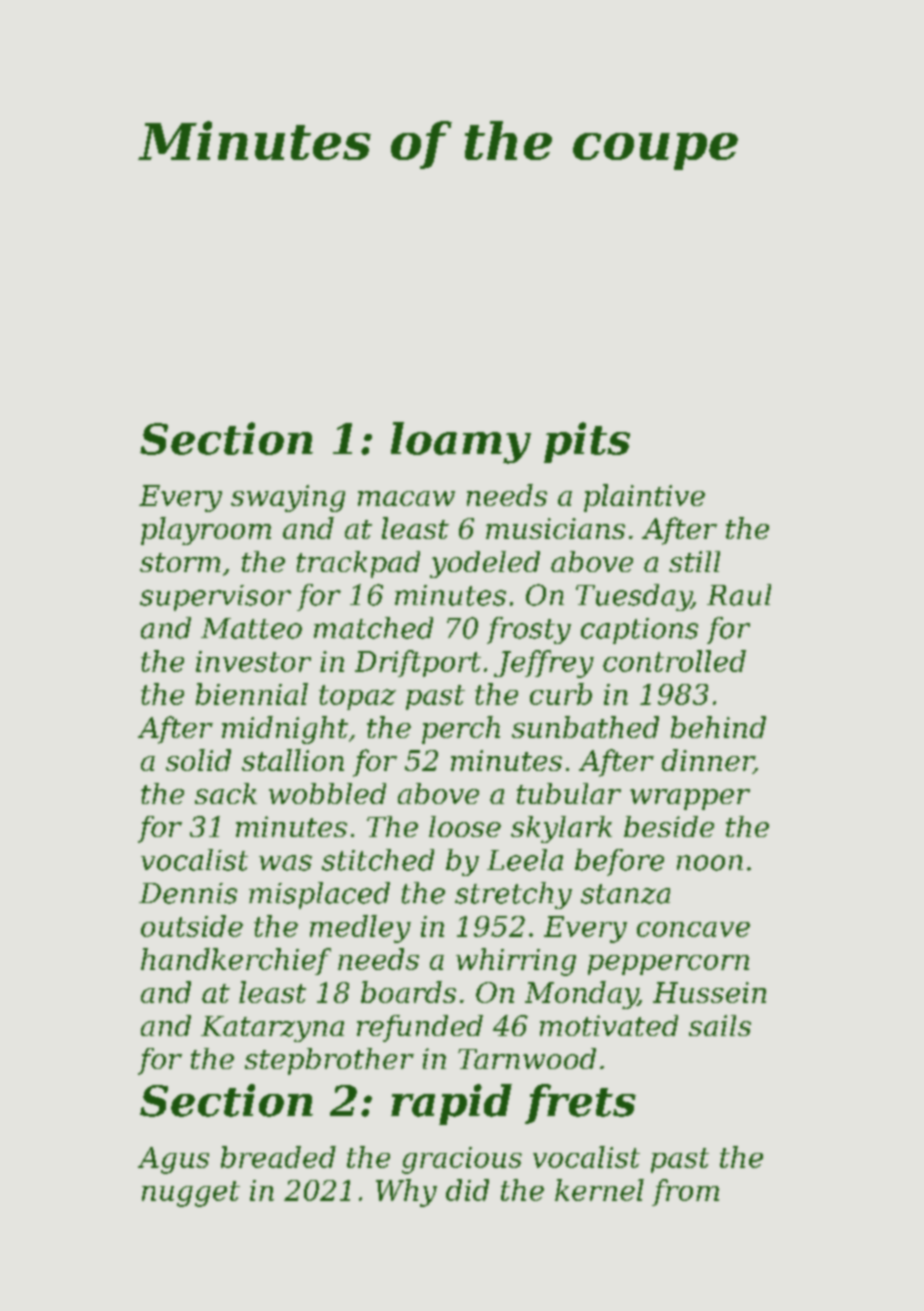  I want to click on wobbled, so click(327, 793).
